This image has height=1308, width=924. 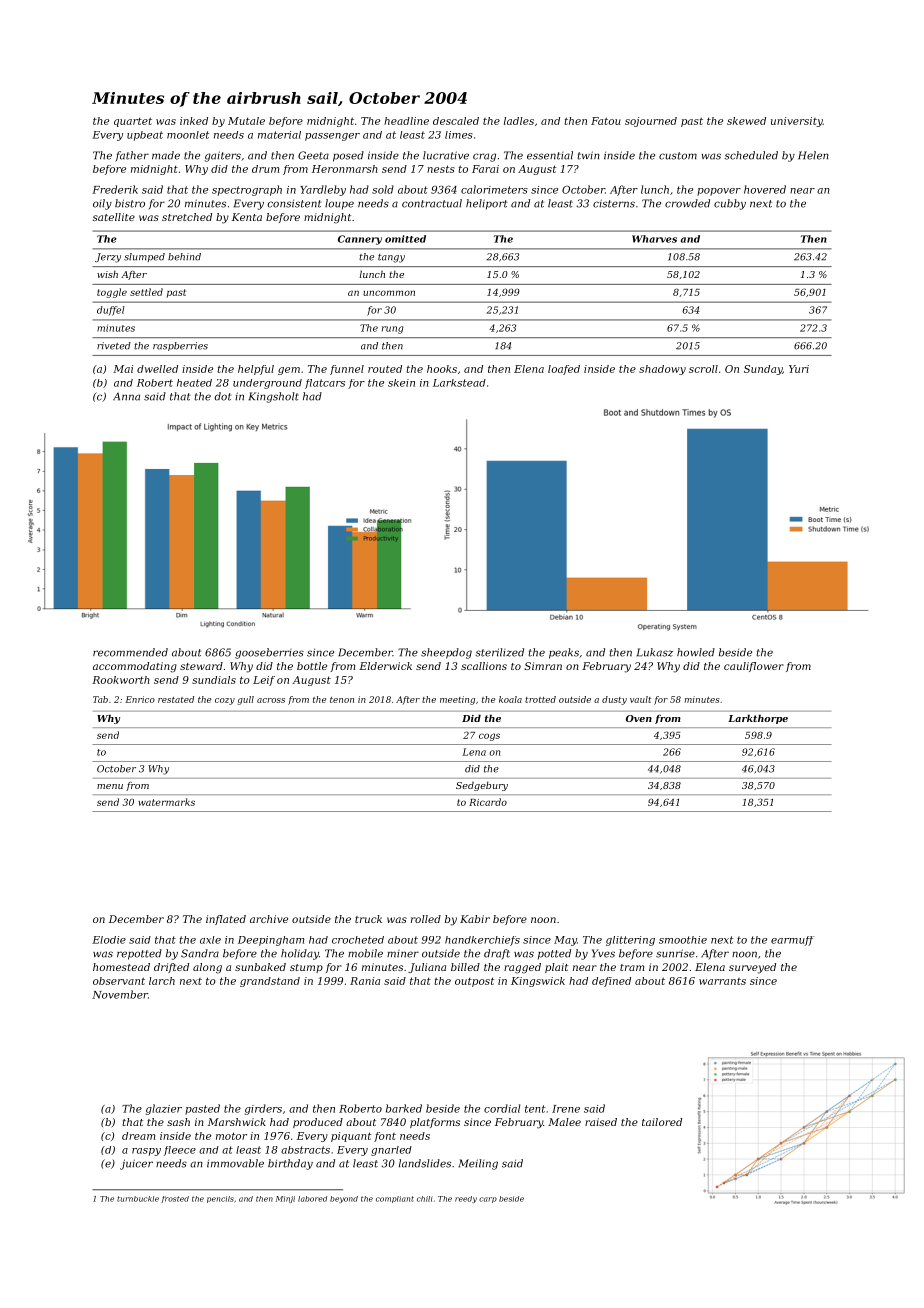 I want to click on platforms, so click(x=435, y=1123).
